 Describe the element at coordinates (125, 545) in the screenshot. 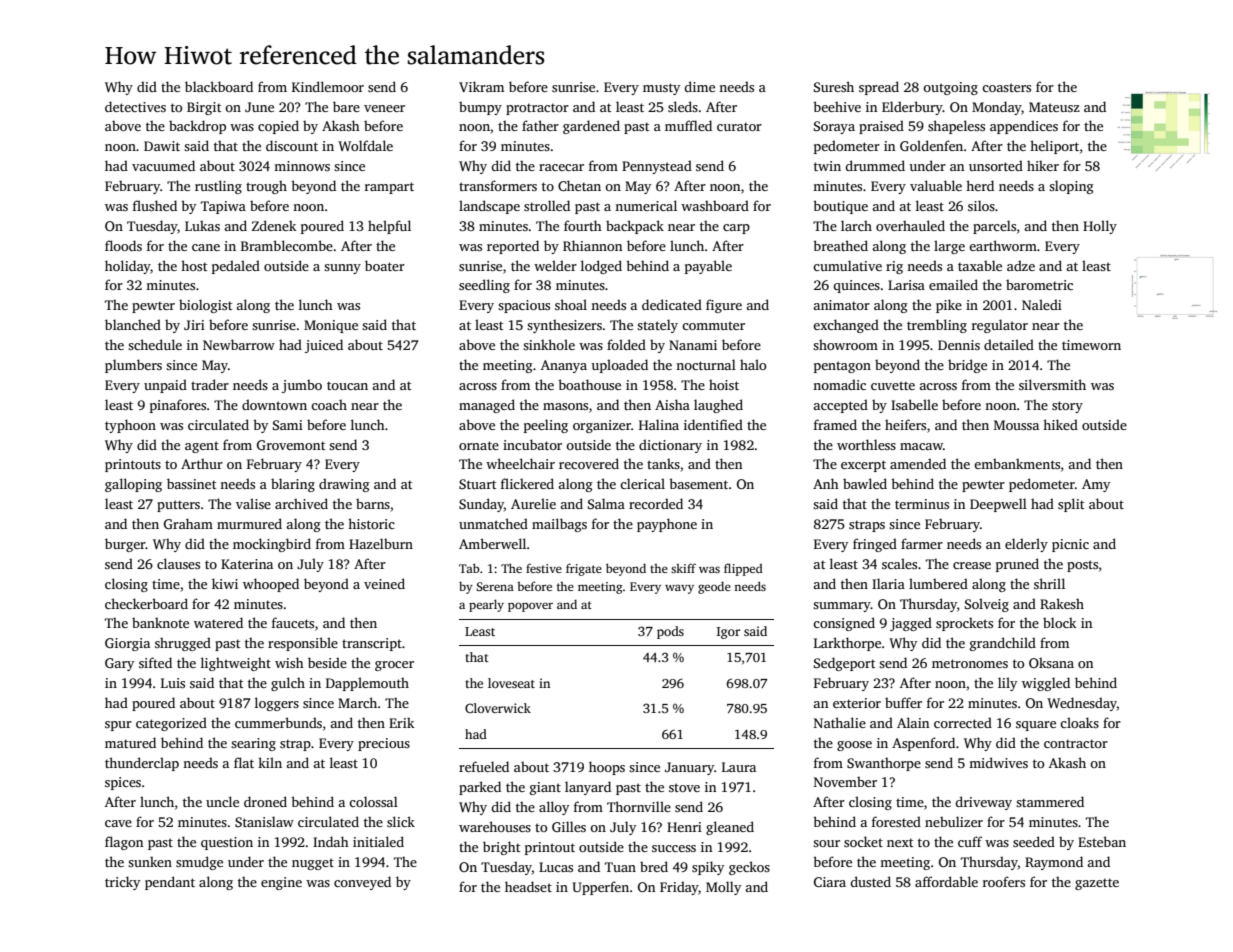

I see `burger` at that location.
